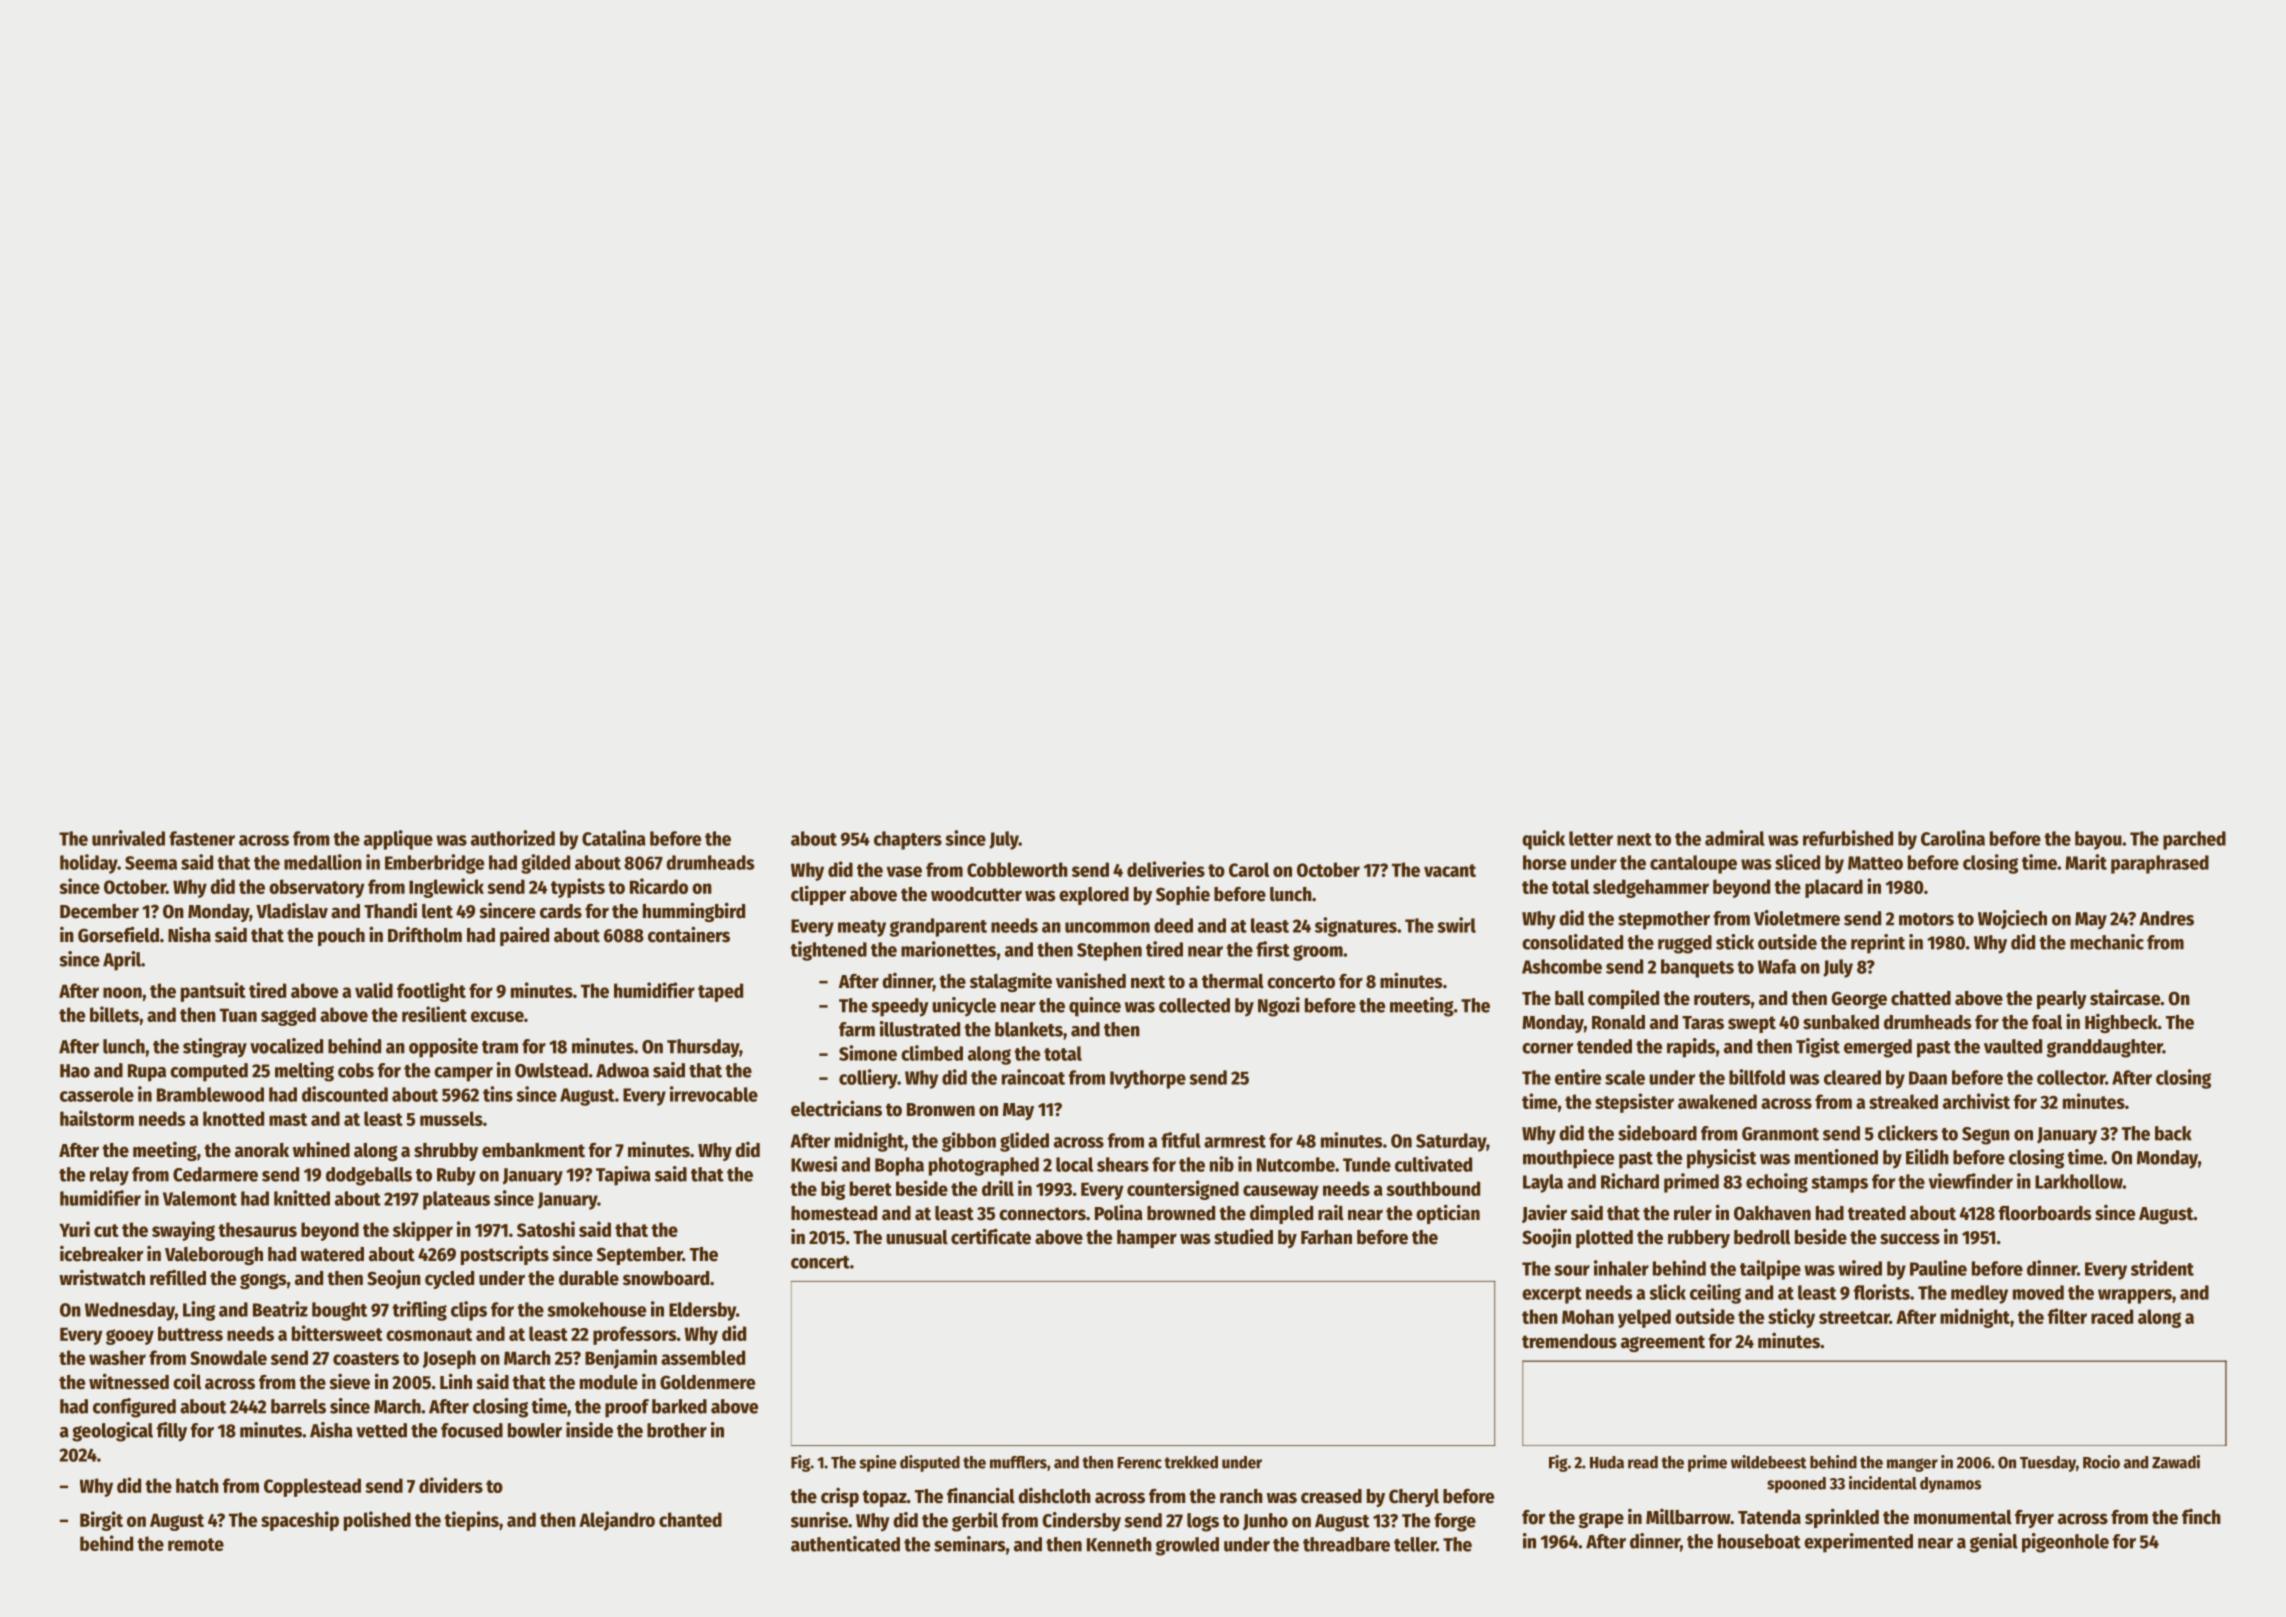 This page has width=2286, height=1617. What do you see at coordinates (1878, 1048) in the page?
I see `emerged` at bounding box center [1878, 1048].
